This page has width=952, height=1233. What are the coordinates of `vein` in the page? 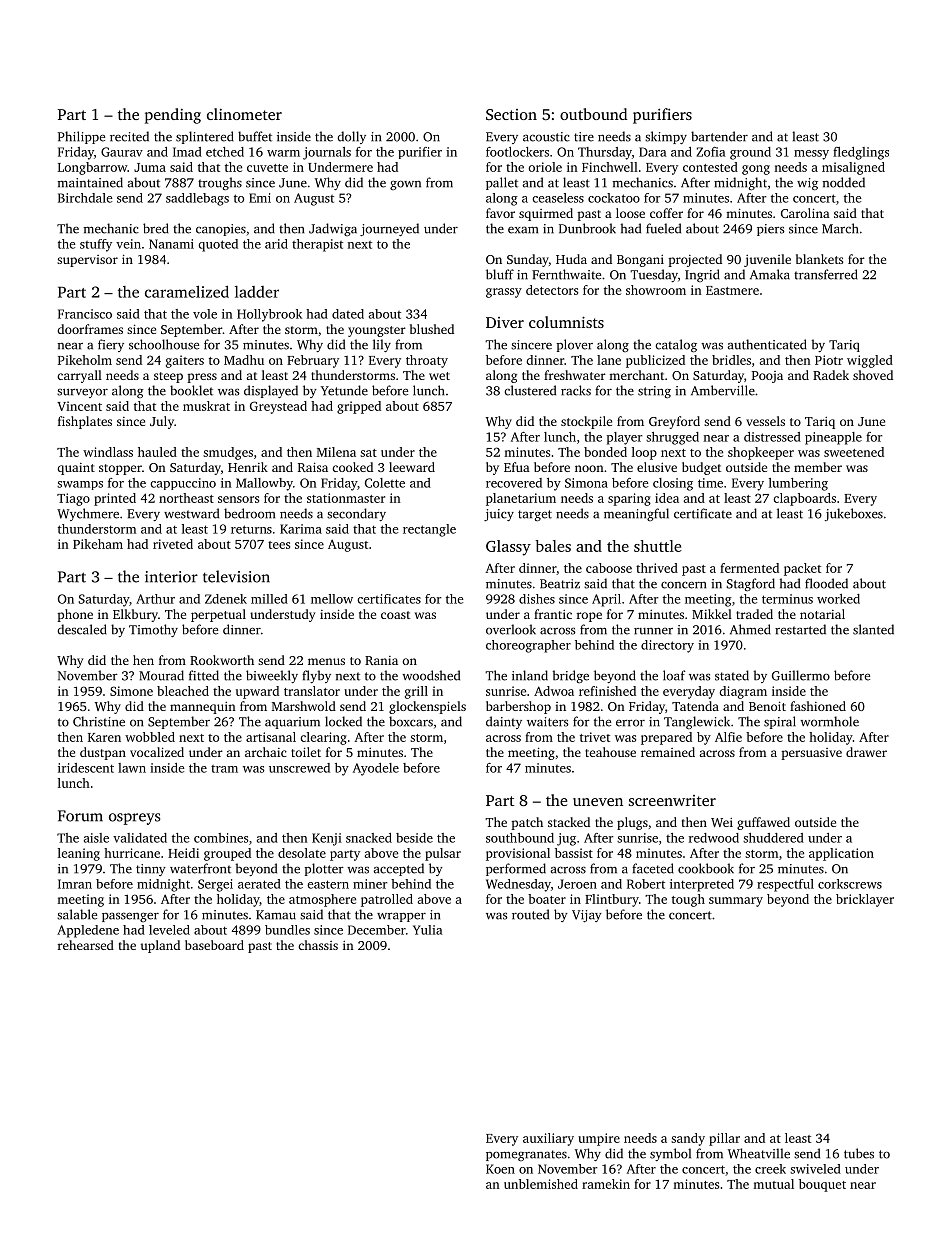 It's located at (128, 244).
